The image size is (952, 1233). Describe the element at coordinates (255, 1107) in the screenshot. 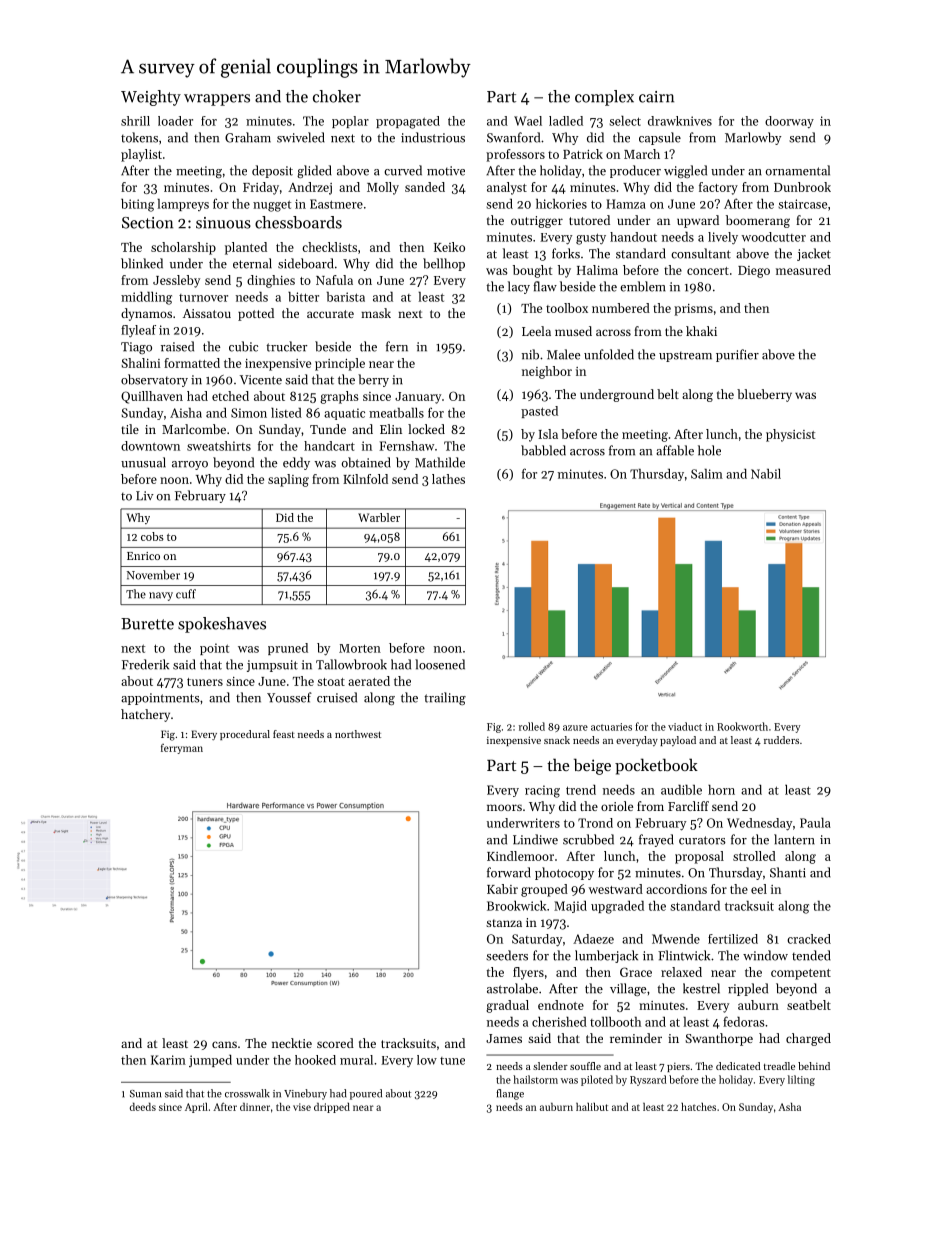

I see `dinner` at that location.
